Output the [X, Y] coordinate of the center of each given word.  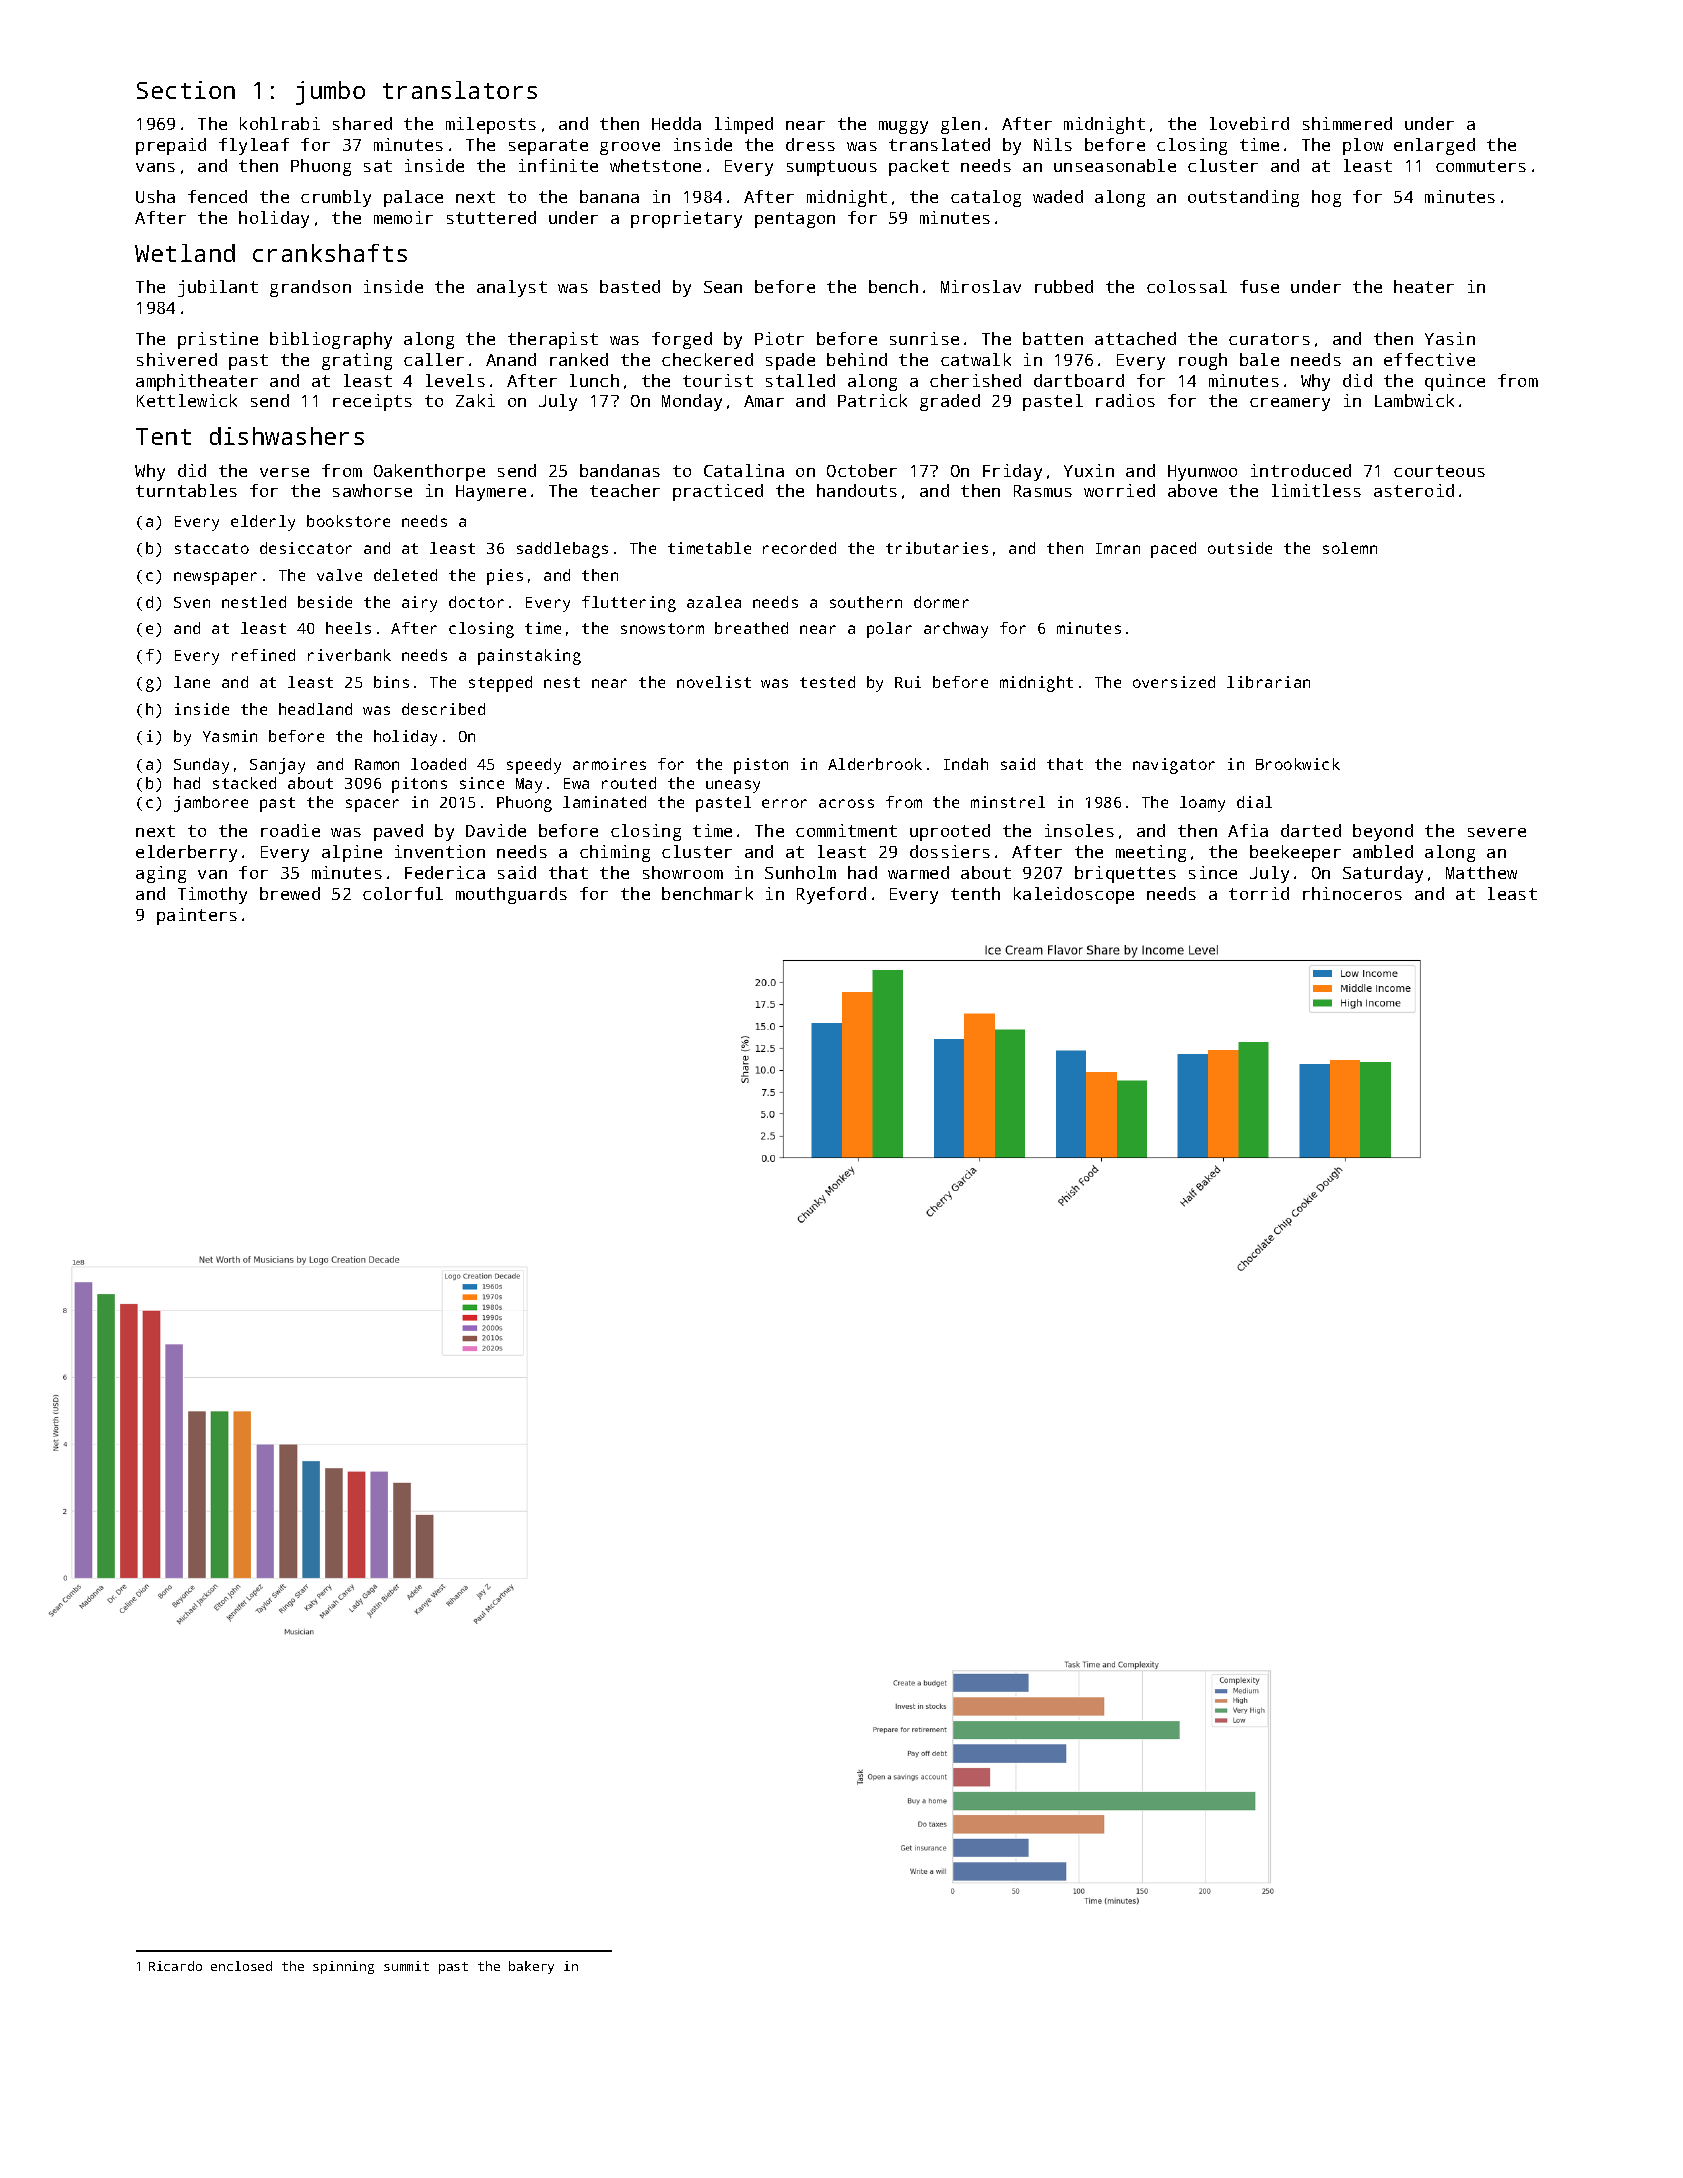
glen [960, 125]
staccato [212, 548]
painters [197, 916]
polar [889, 630]
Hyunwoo [1202, 473]
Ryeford [831, 895]
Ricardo [175, 1966]
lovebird [1249, 123]
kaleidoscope [1074, 895]
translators [460, 90]
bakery [531, 1967]
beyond [1383, 832]
